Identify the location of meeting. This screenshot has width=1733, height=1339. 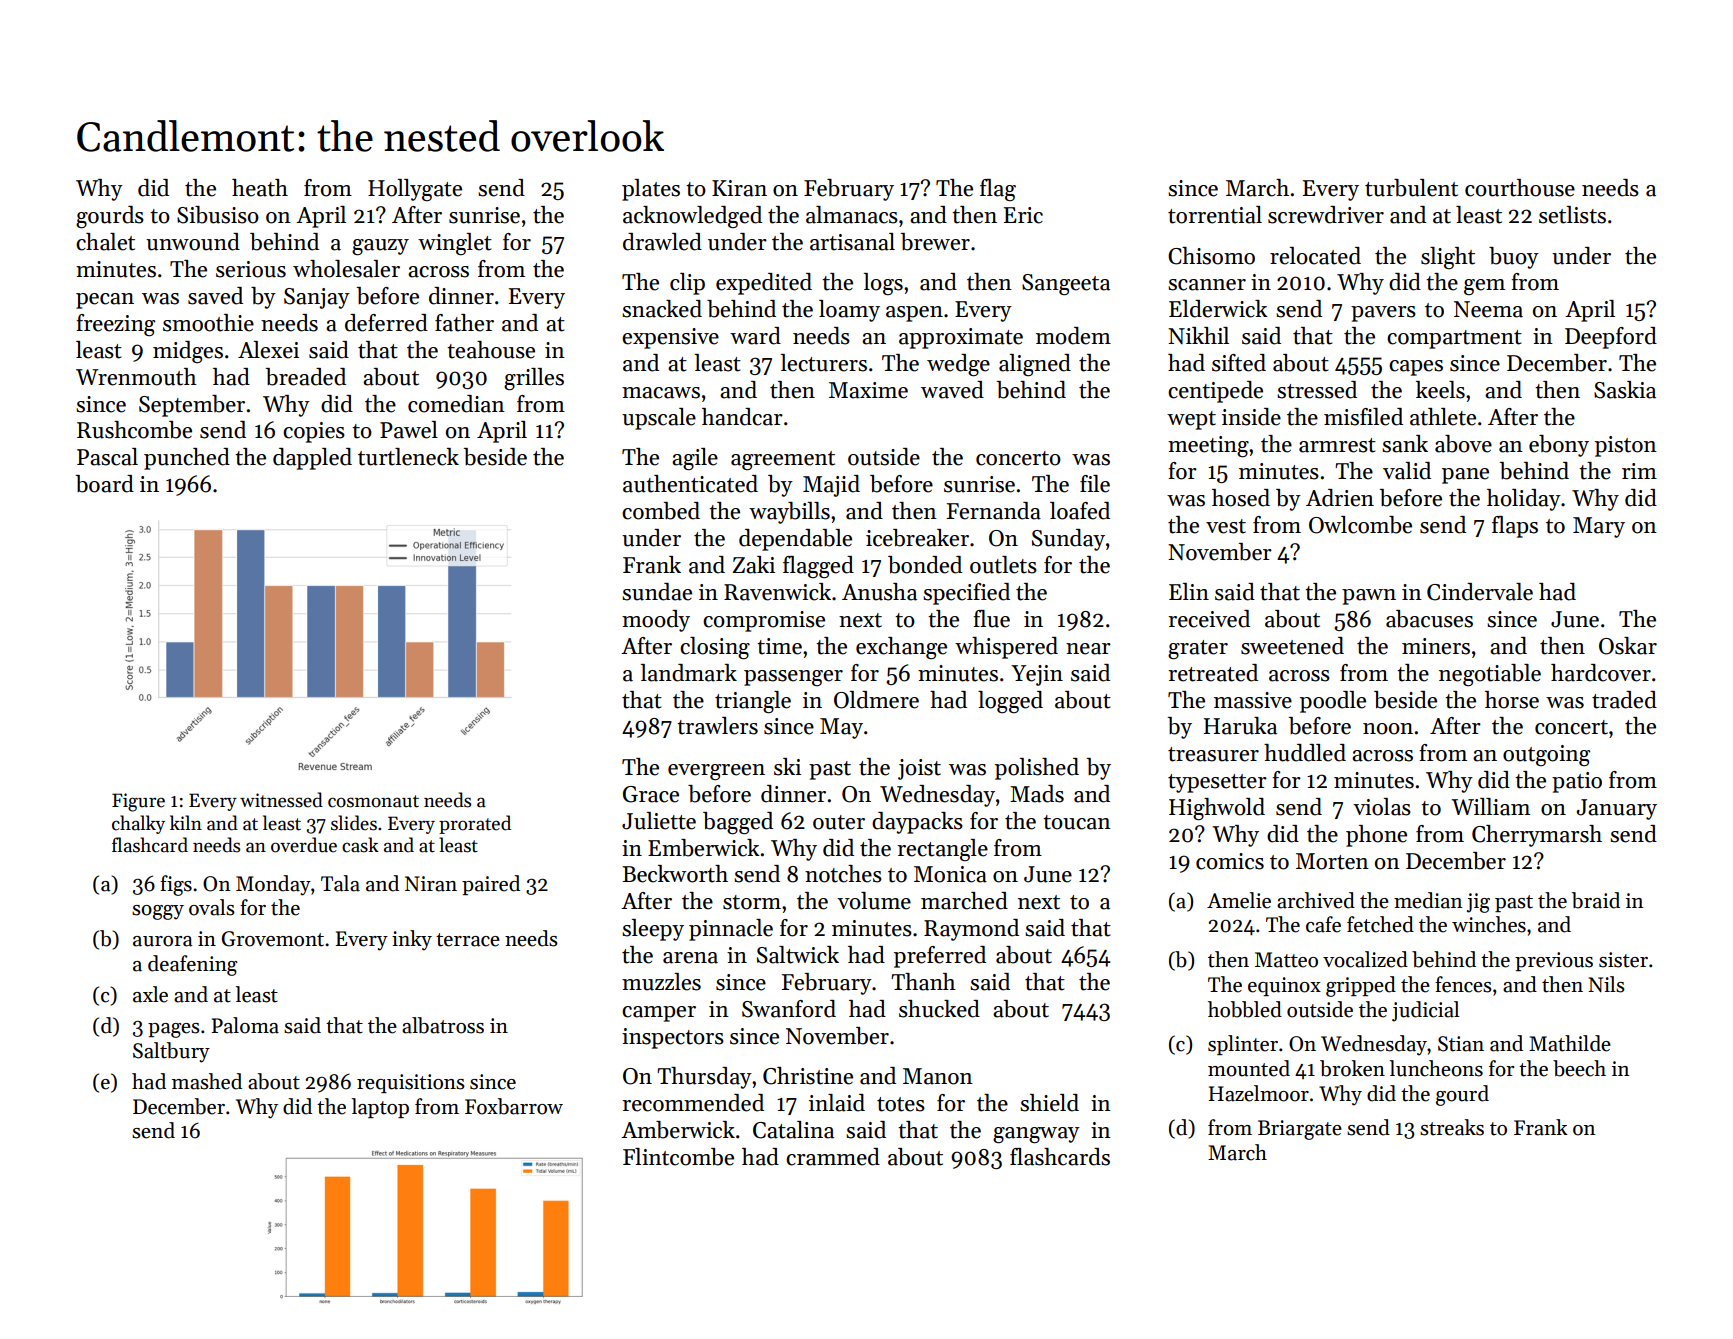
(1208, 447).
